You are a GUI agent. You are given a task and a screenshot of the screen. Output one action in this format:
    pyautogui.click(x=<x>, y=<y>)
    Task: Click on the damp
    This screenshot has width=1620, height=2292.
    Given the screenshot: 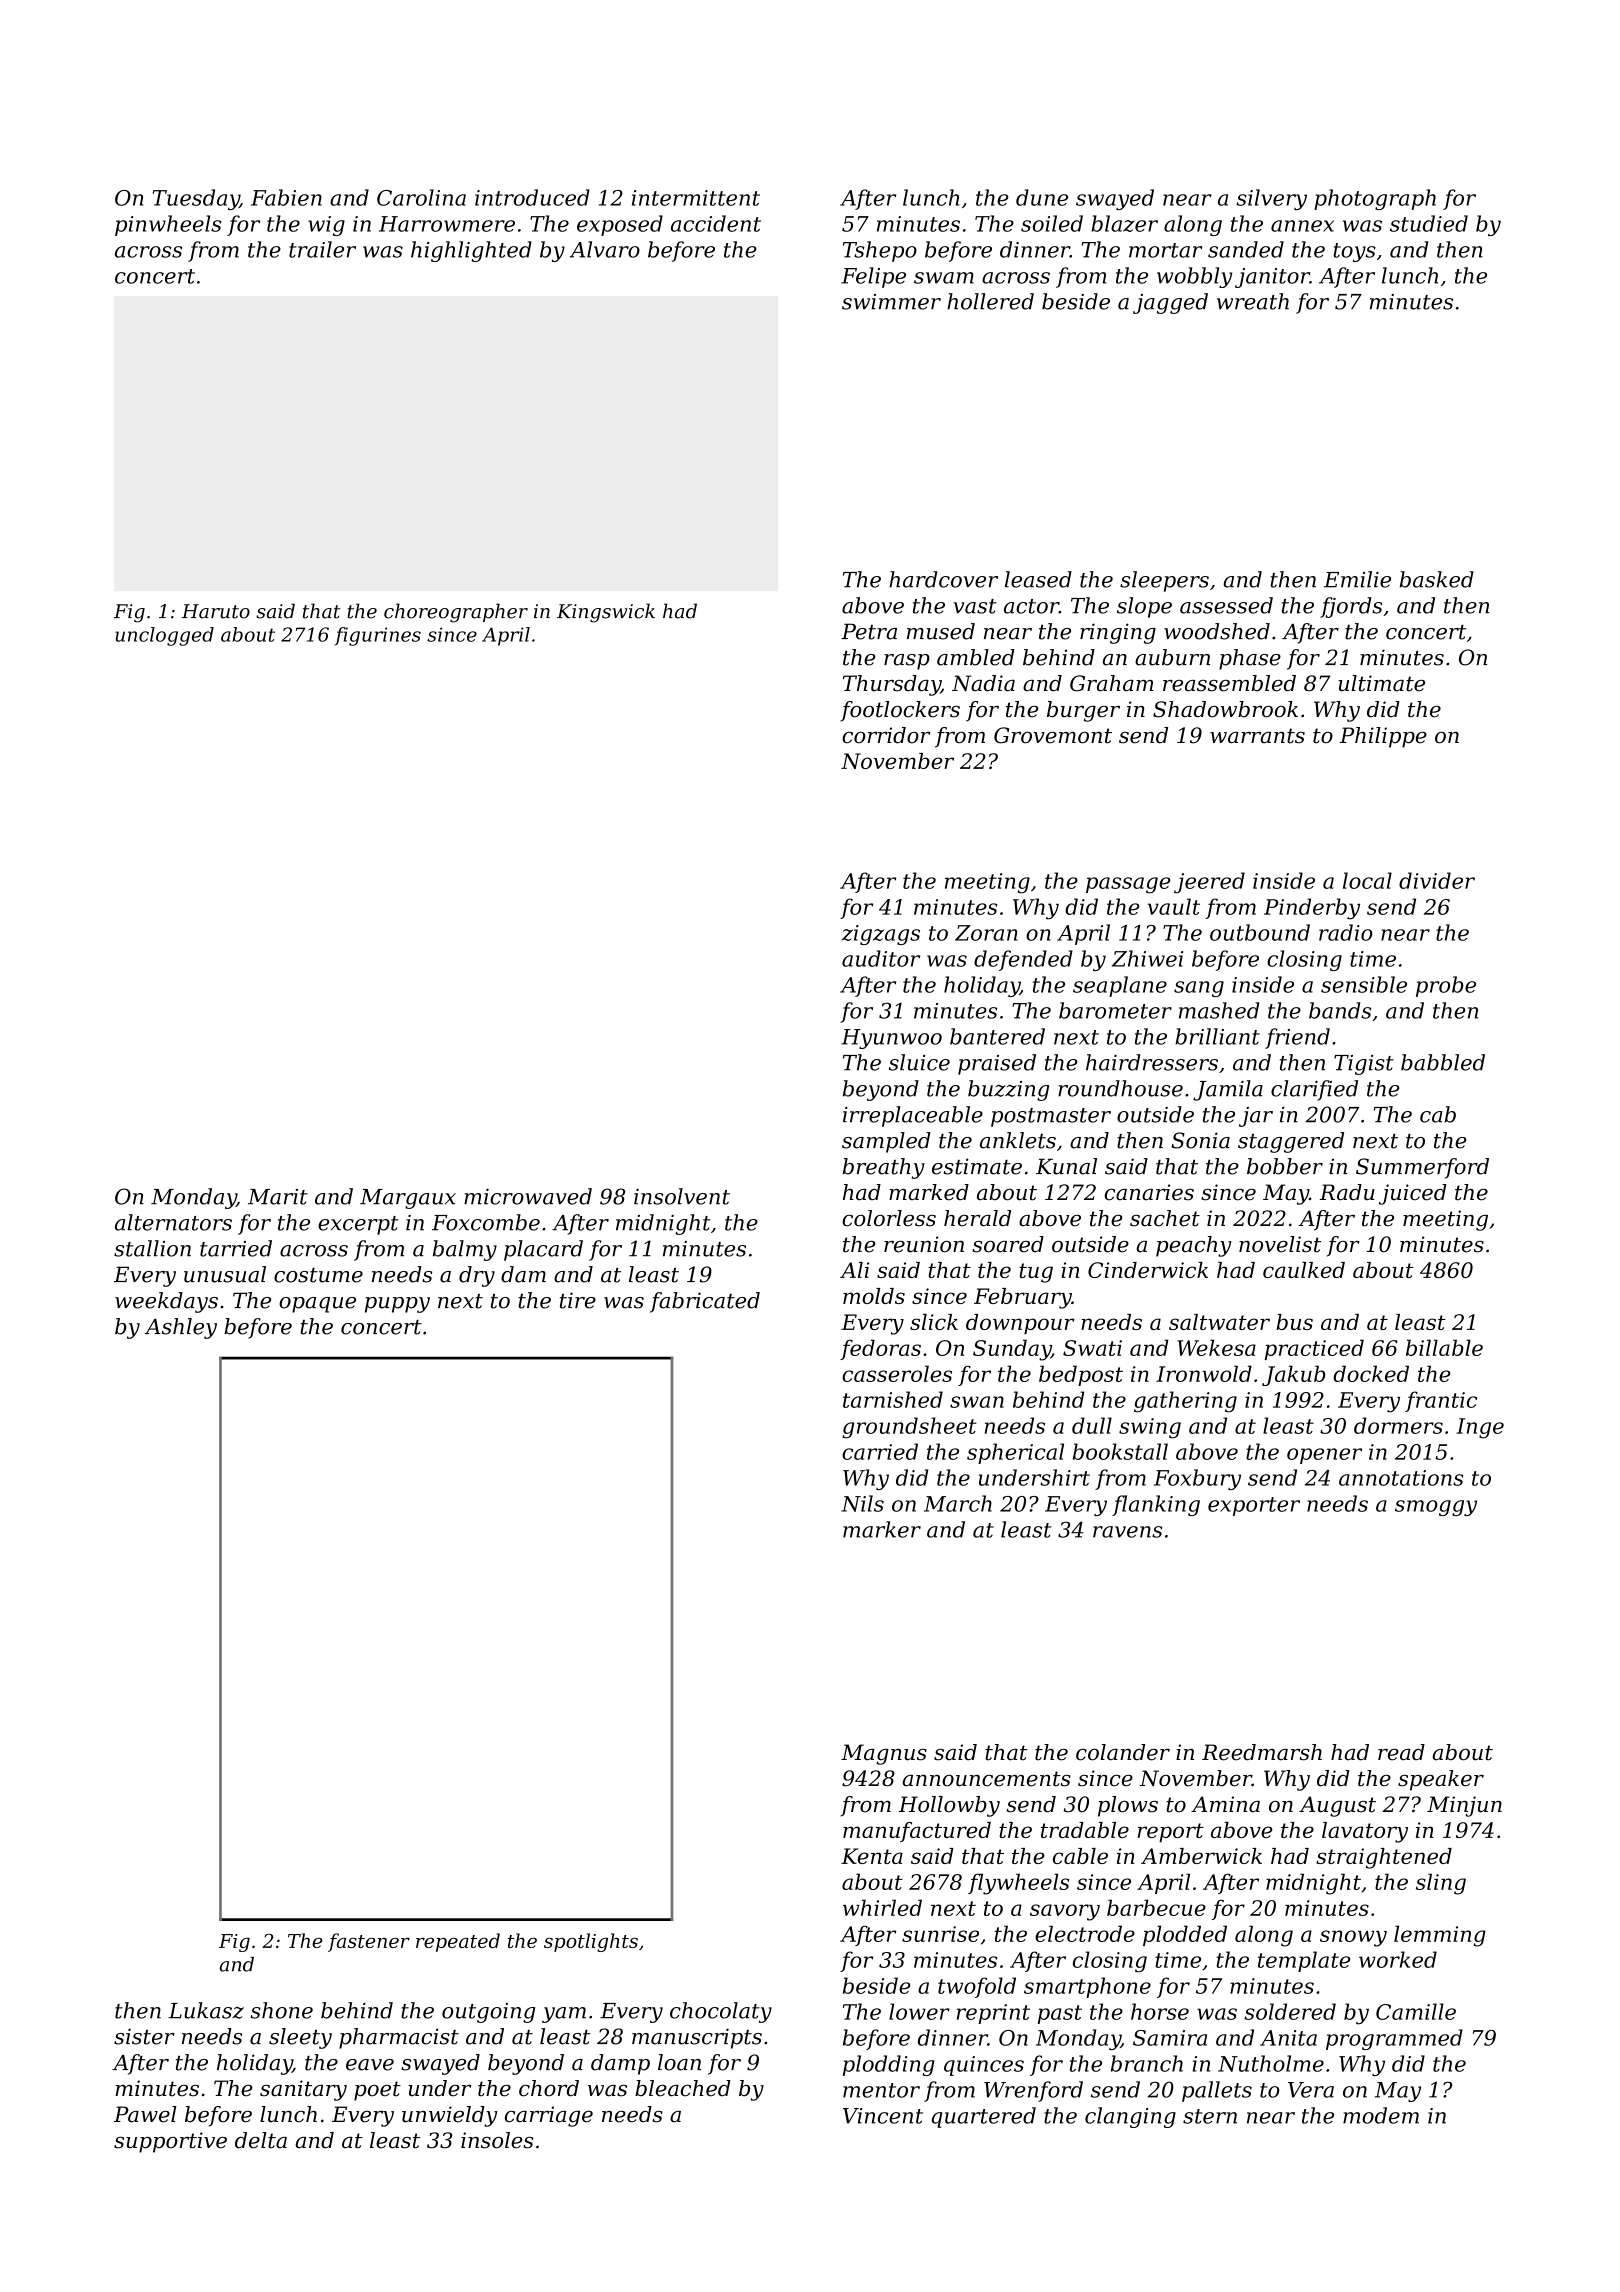 What is the action you would take?
    pyautogui.click(x=620, y=2064)
